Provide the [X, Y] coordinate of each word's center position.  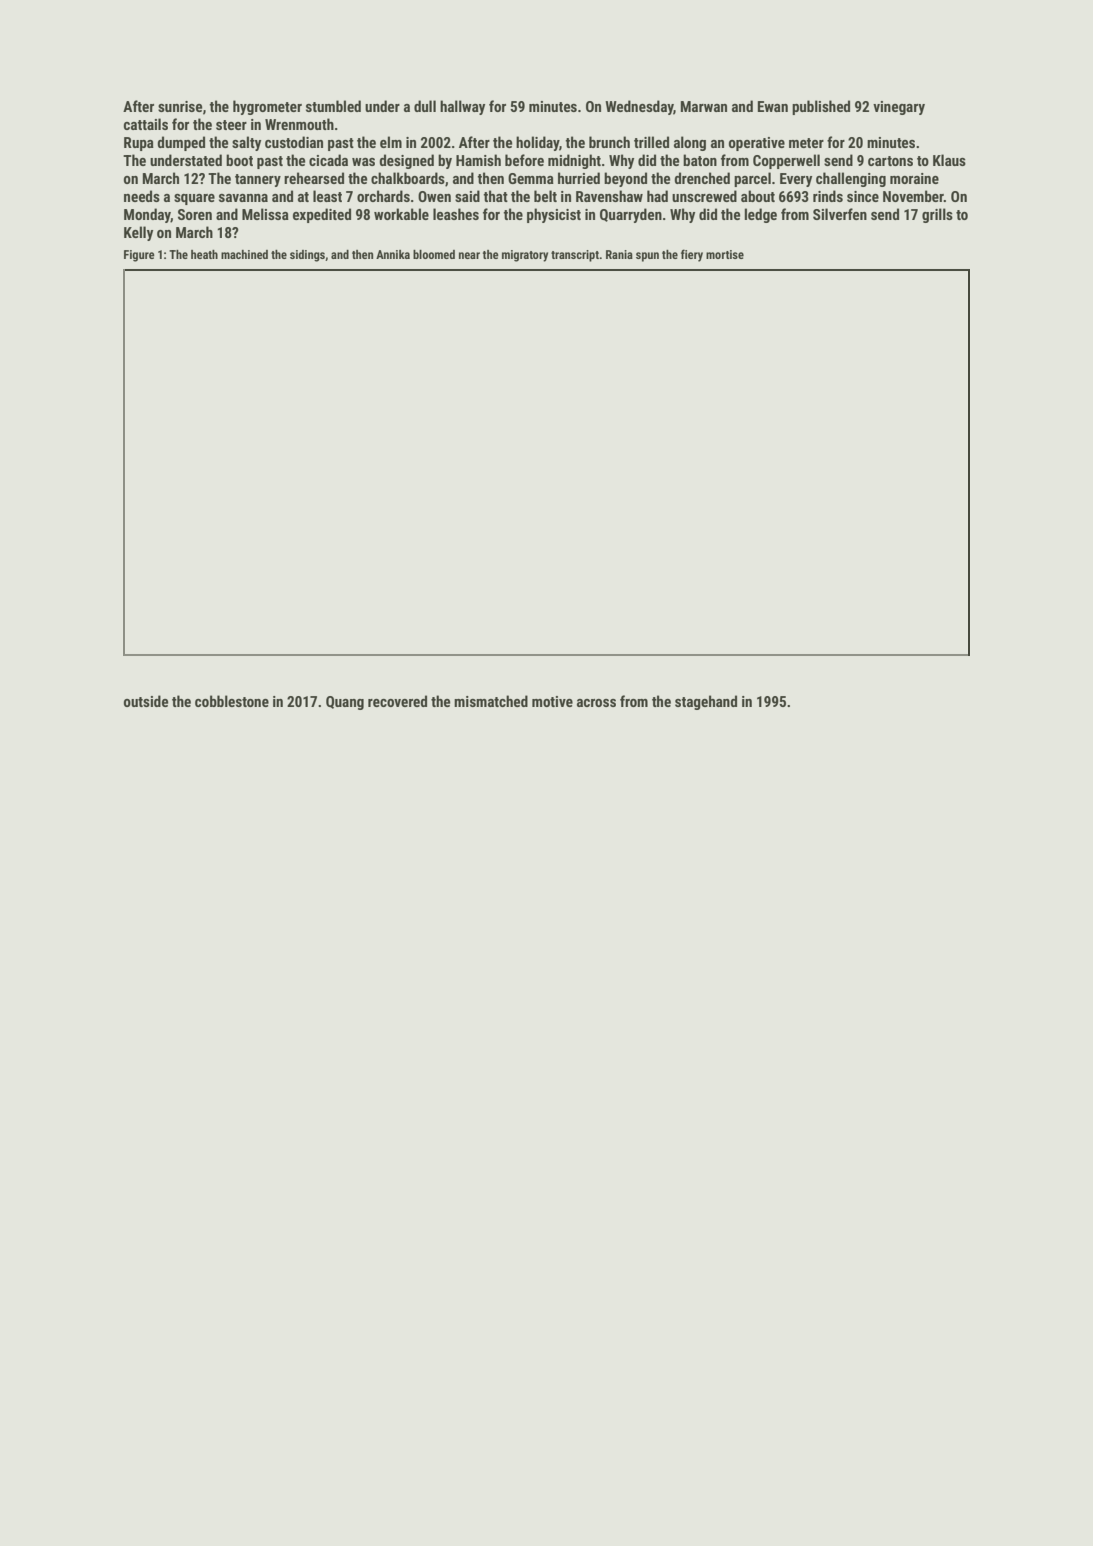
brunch [609, 142]
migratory [525, 256]
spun [647, 257]
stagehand [706, 702]
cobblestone [232, 701]
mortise [725, 254]
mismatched [491, 701]
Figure [139, 256]
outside [146, 701]
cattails [146, 124]
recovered [397, 701]
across [596, 703]
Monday [147, 215]
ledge [761, 215]
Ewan [773, 106]
